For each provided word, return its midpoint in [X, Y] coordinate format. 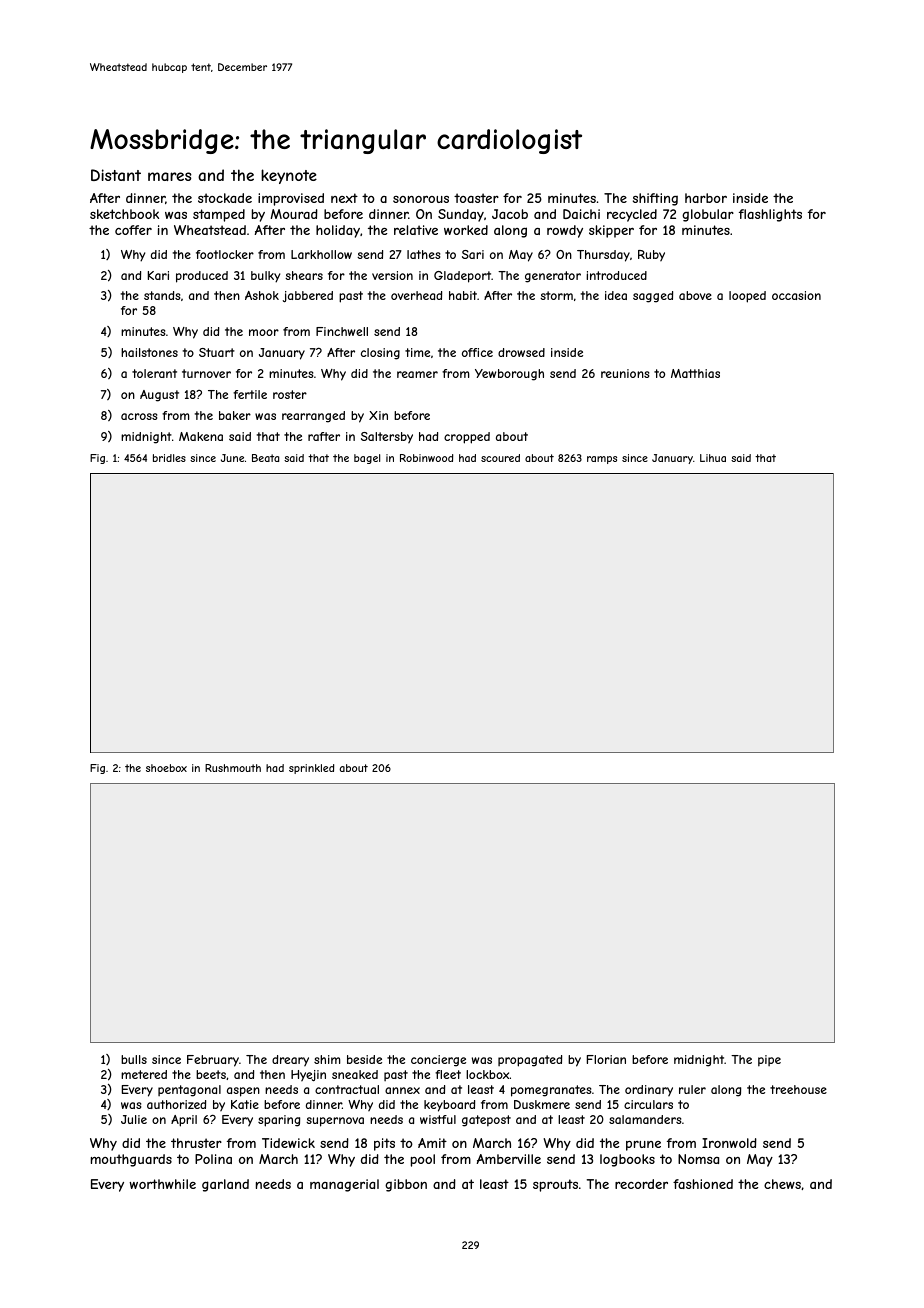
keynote [289, 176]
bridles [169, 458]
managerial [344, 1185]
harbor [706, 198]
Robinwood [426, 458]
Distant [116, 175]
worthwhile [162, 1184]
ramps [602, 460]
